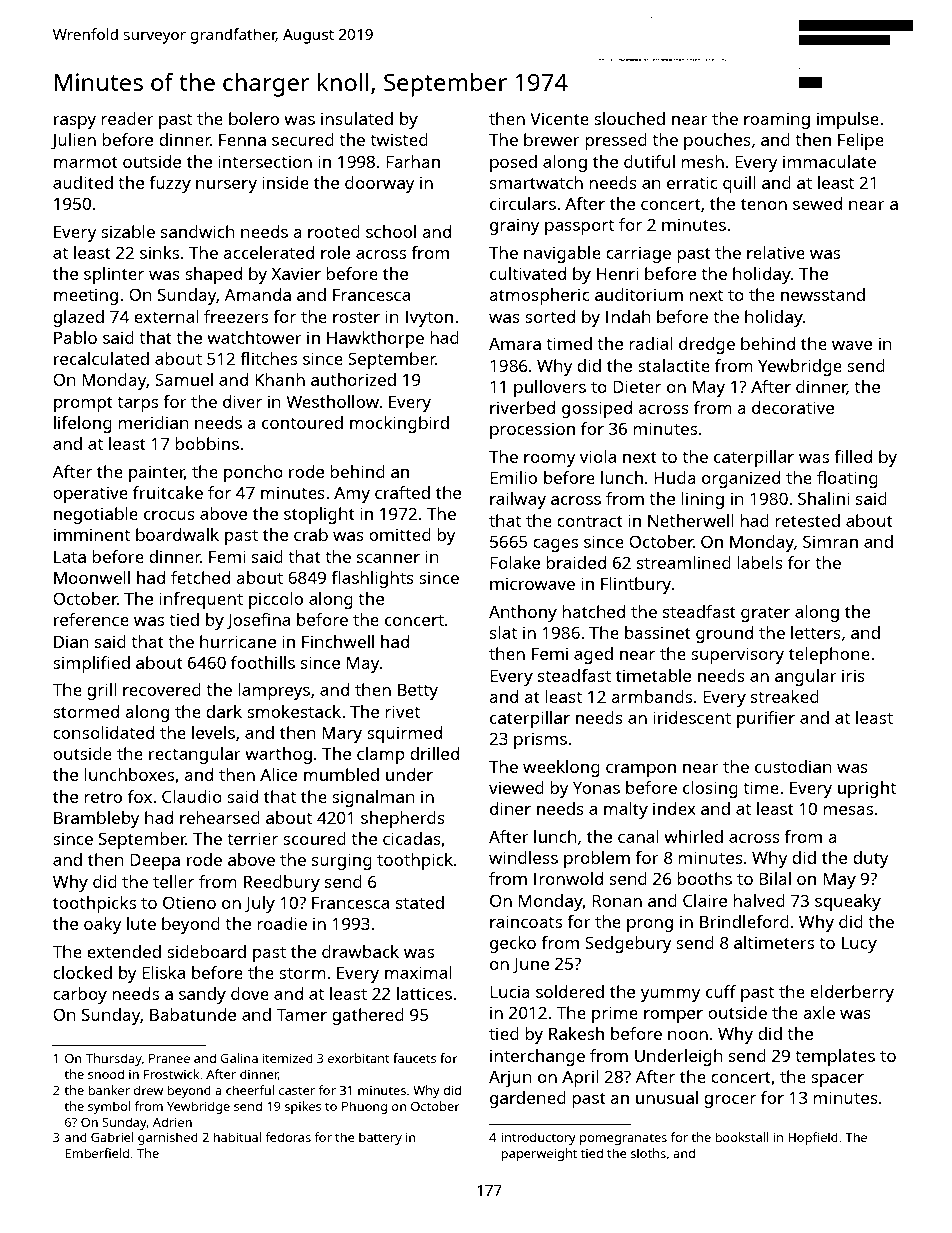 Image resolution: width=952 pixels, height=1233 pixels. Describe the element at coordinates (162, 689) in the screenshot. I see `recovered` at that location.
